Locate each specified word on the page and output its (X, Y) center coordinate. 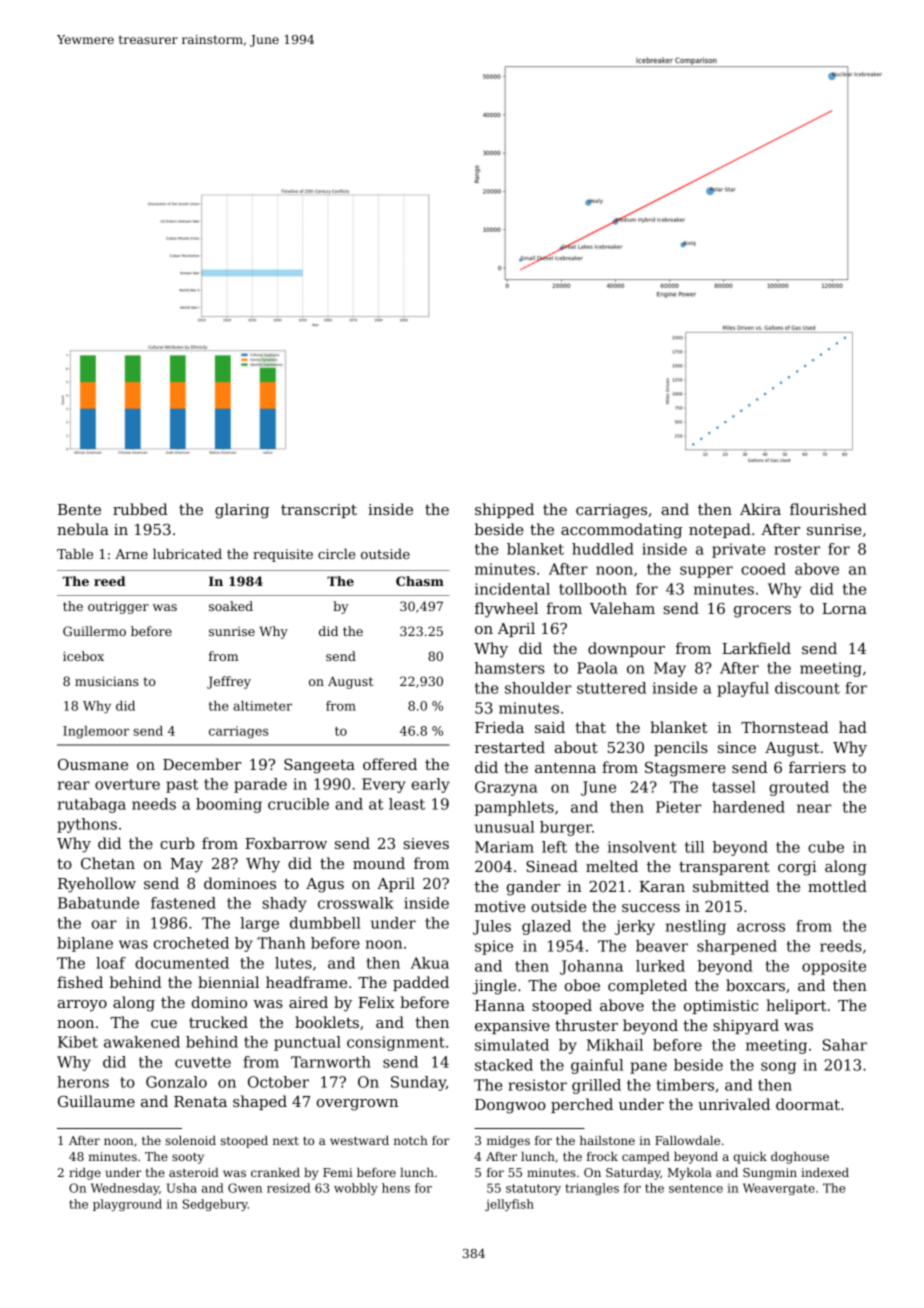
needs (154, 804)
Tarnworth (331, 1062)
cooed (763, 569)
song (778, 1068)
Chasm (420, 581)
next (286, 1141)
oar (104, 924)
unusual (504, 827)
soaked (231, 606)
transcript (319, 511)
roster (797, 549)
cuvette (203, 1062)
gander (533, 888)
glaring (242, 511)
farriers (817, 767)
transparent (724, 868)
